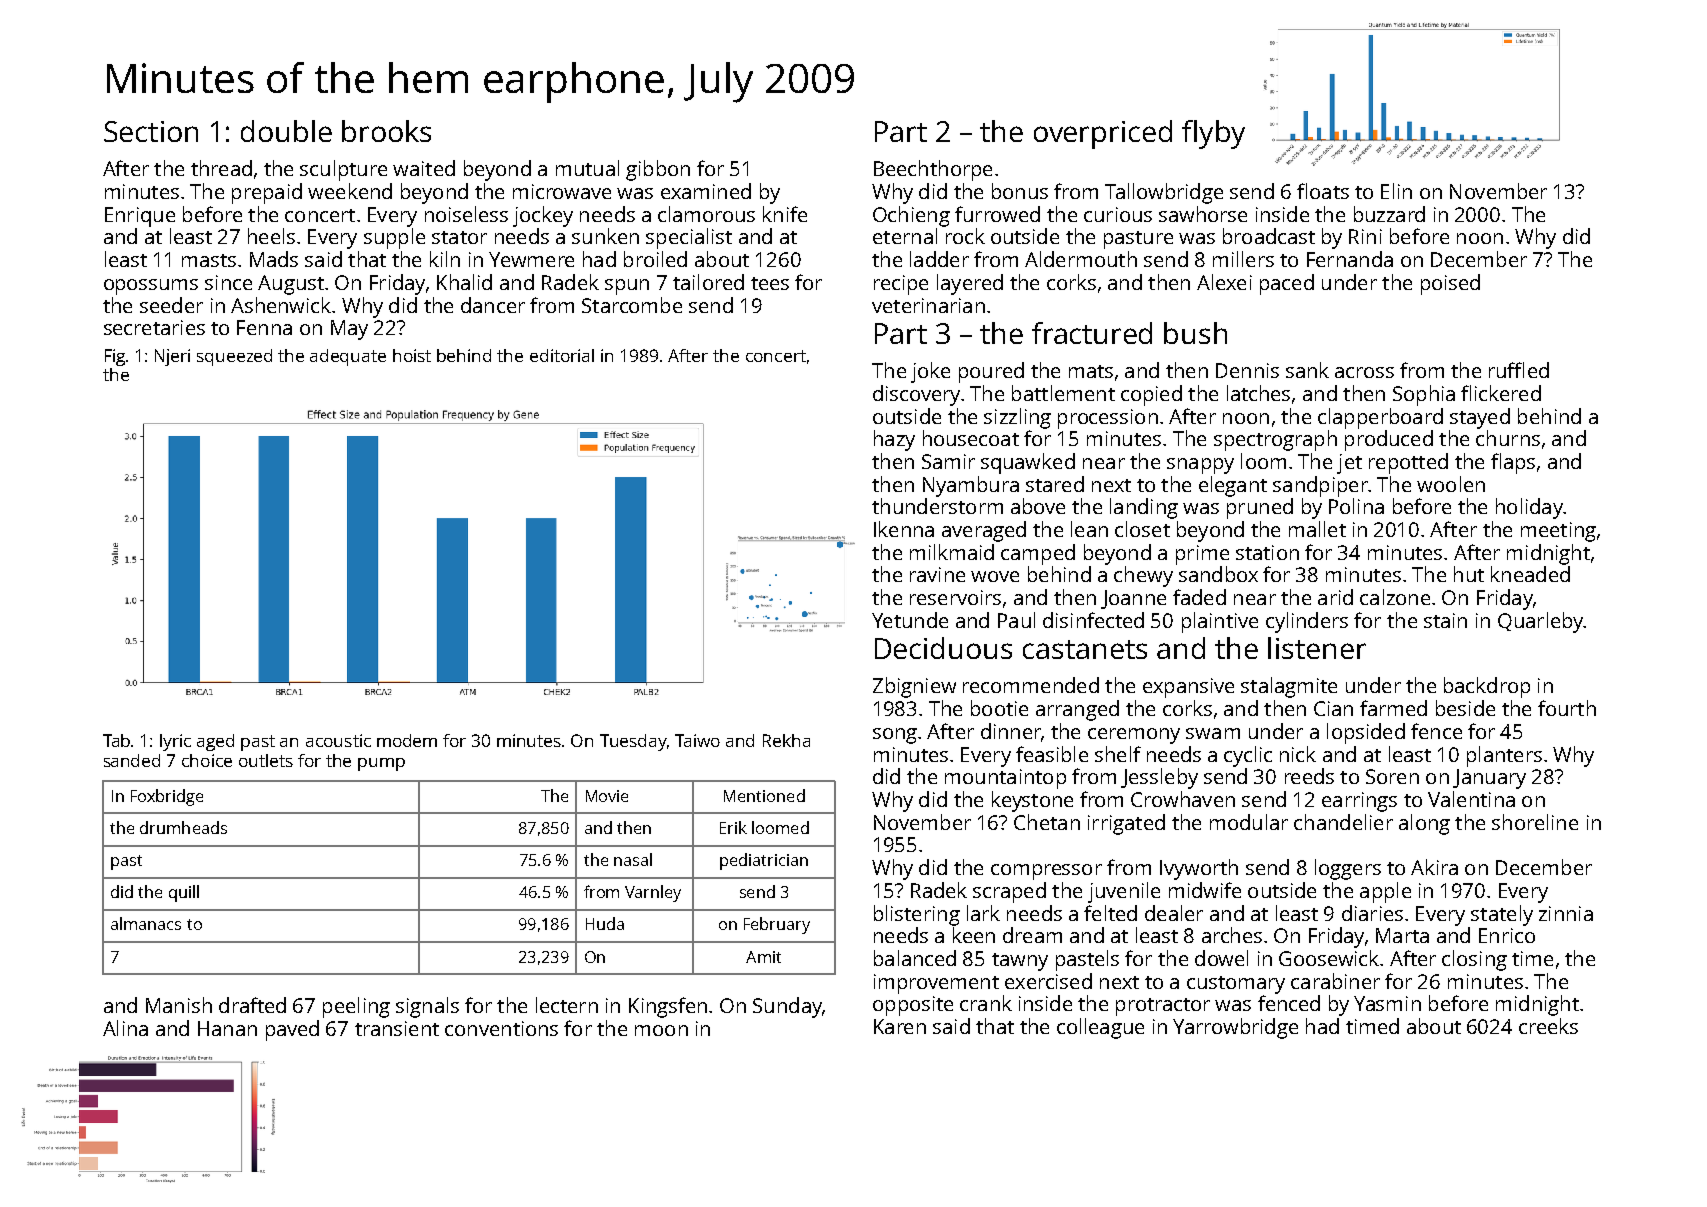  Describe the element at coordinates (1566, 913) in the screenshot. I see `zinnia` at that location.
